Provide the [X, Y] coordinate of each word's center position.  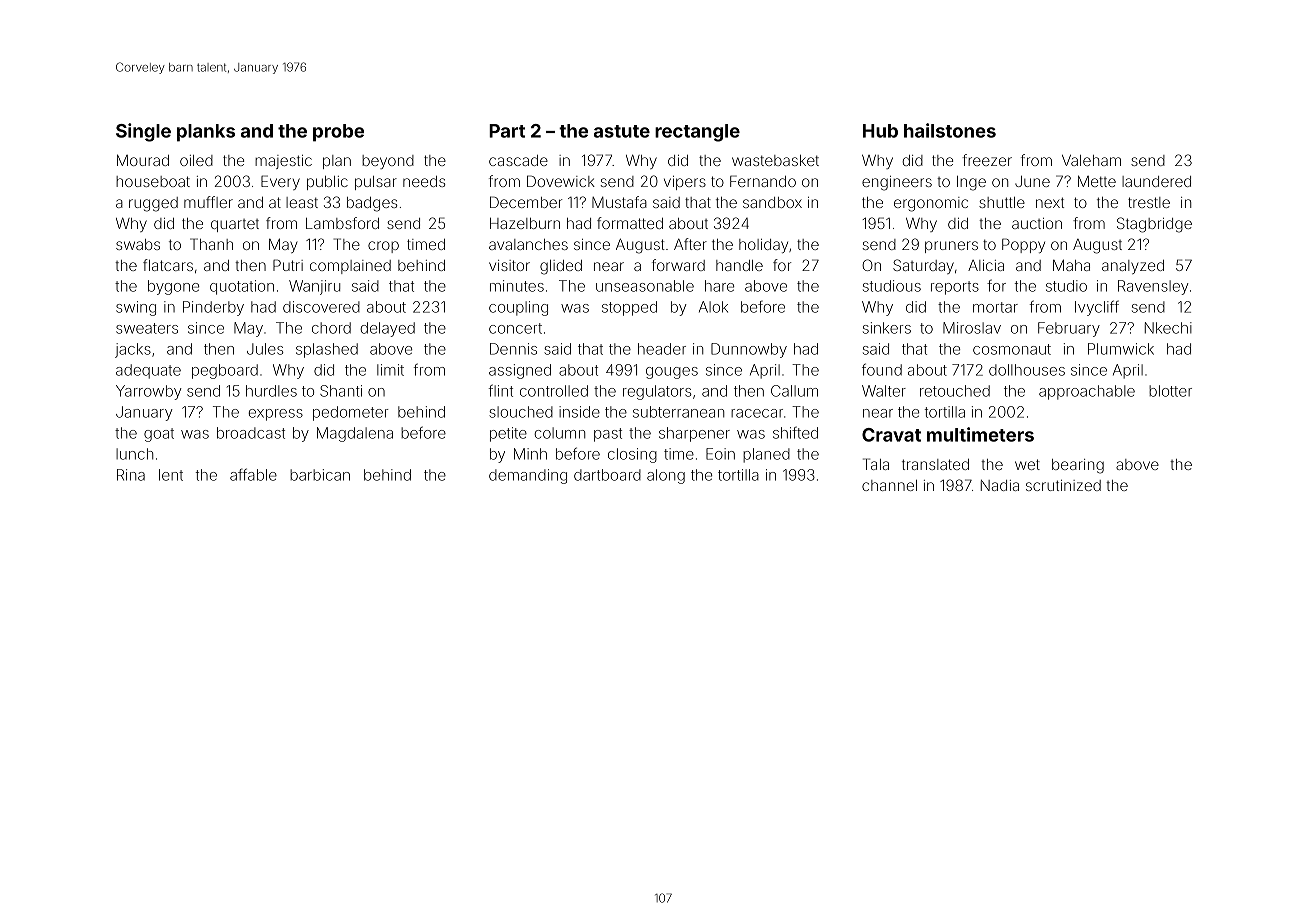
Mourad [143, 160]
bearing [1078, 466]
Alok [713, 307]
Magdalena [355, 434]
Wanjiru [314, 287]
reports [955, 288]
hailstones [950, 130]
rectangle [697, 133]
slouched [521, 412]
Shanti [341, 391]
